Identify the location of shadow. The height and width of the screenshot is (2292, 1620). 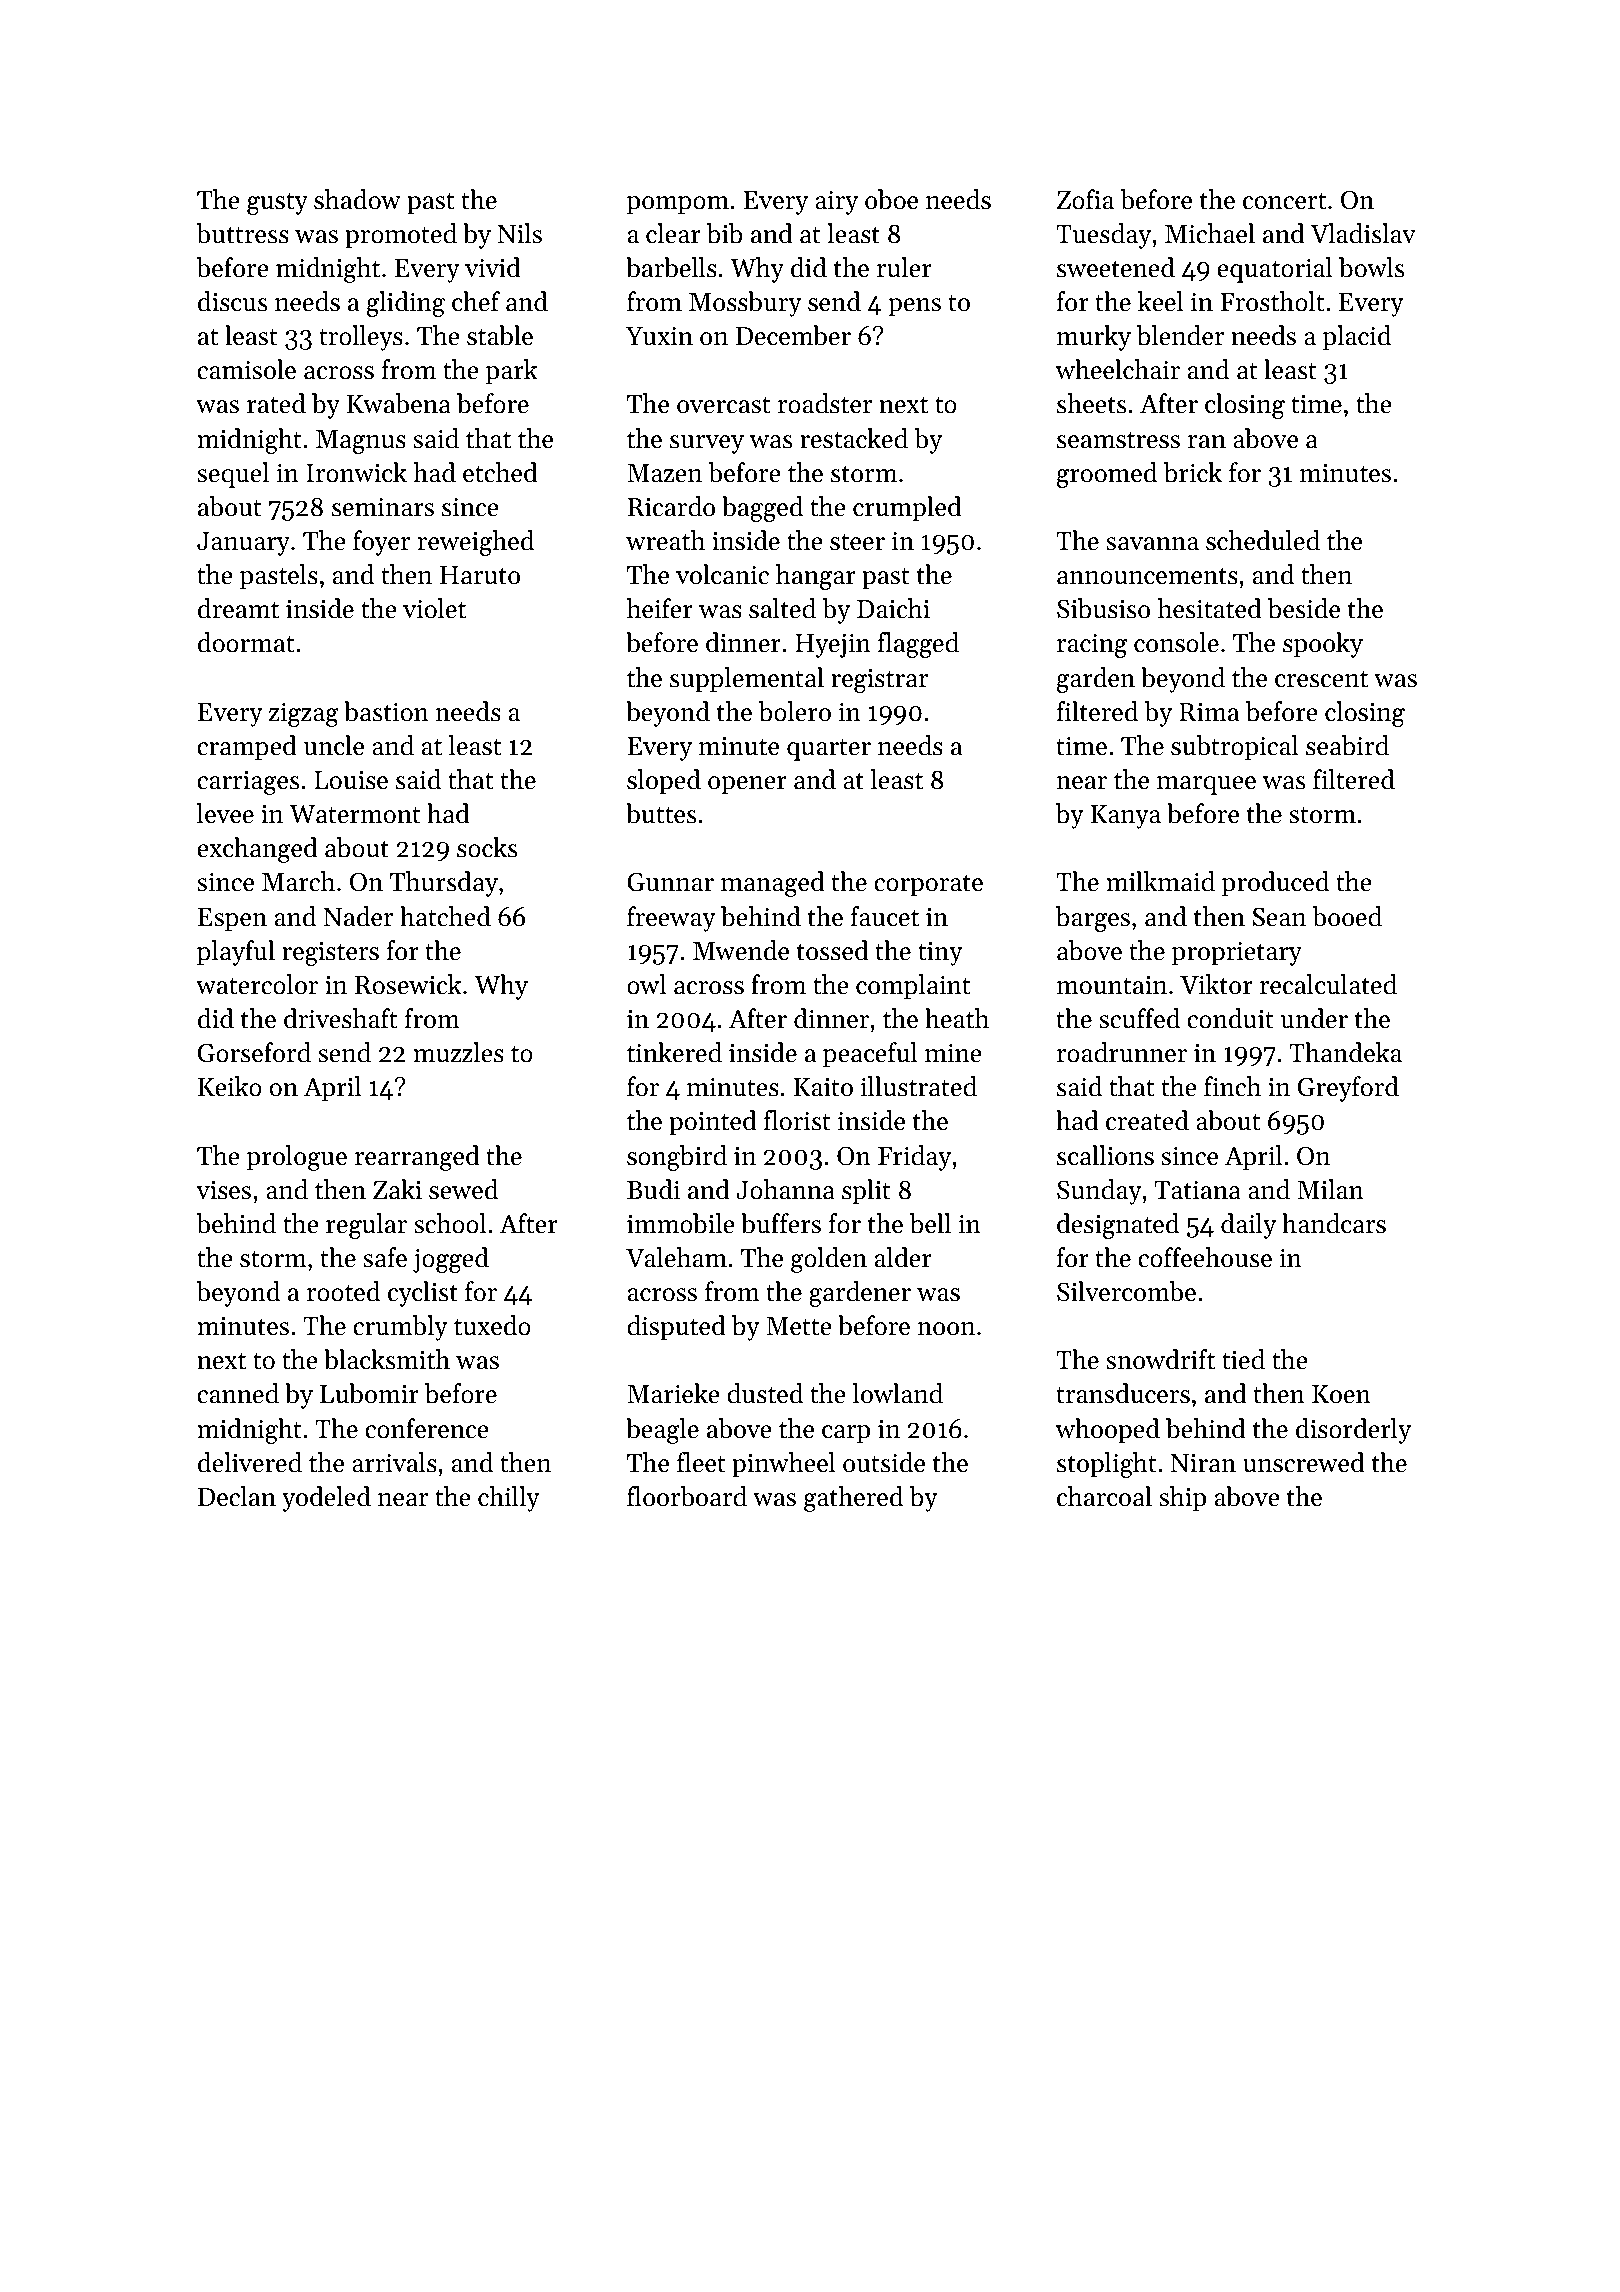
(357, 199).
